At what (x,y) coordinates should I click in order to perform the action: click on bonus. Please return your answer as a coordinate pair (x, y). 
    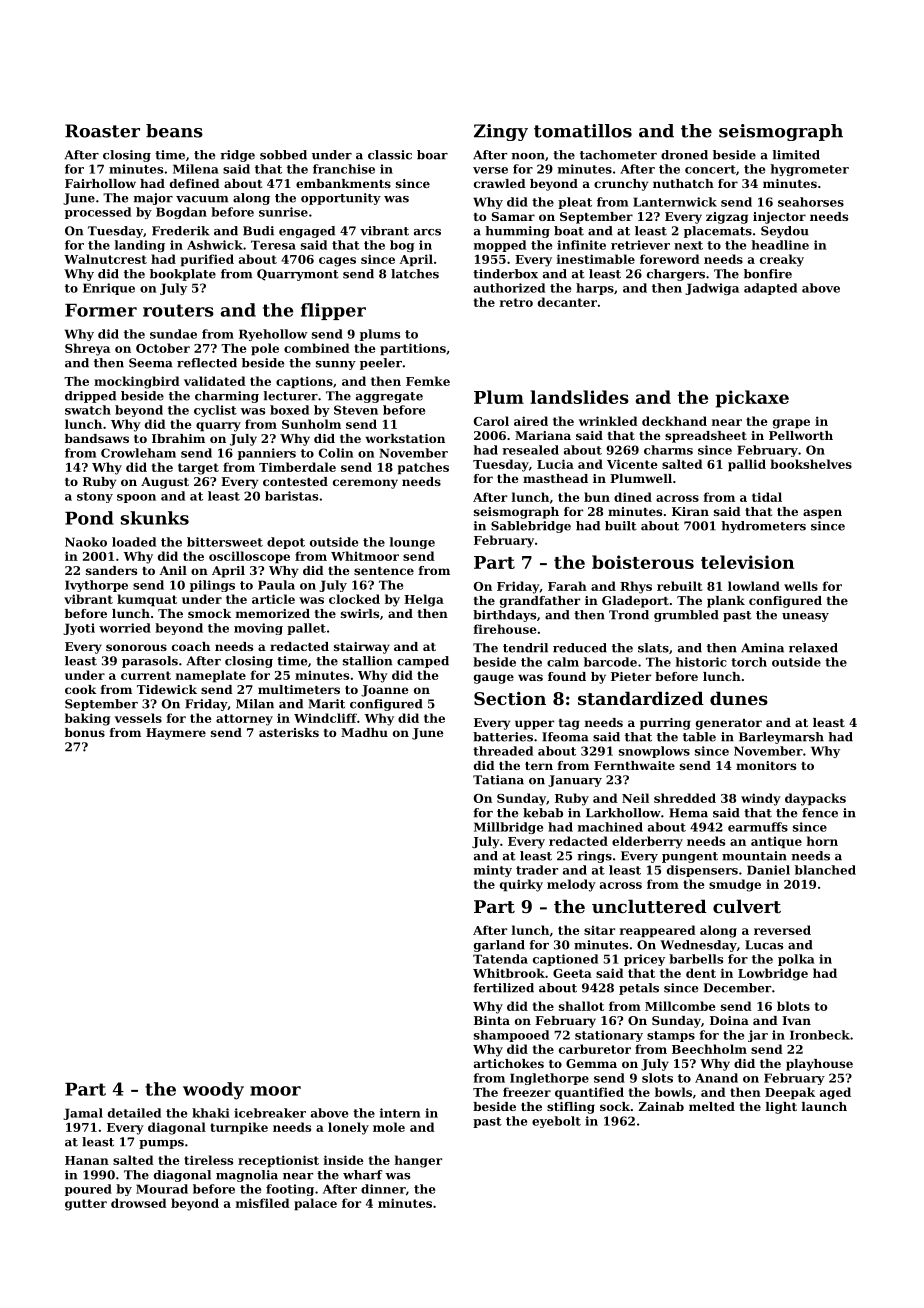
    Looking at the image, I should click on (85, 732).
